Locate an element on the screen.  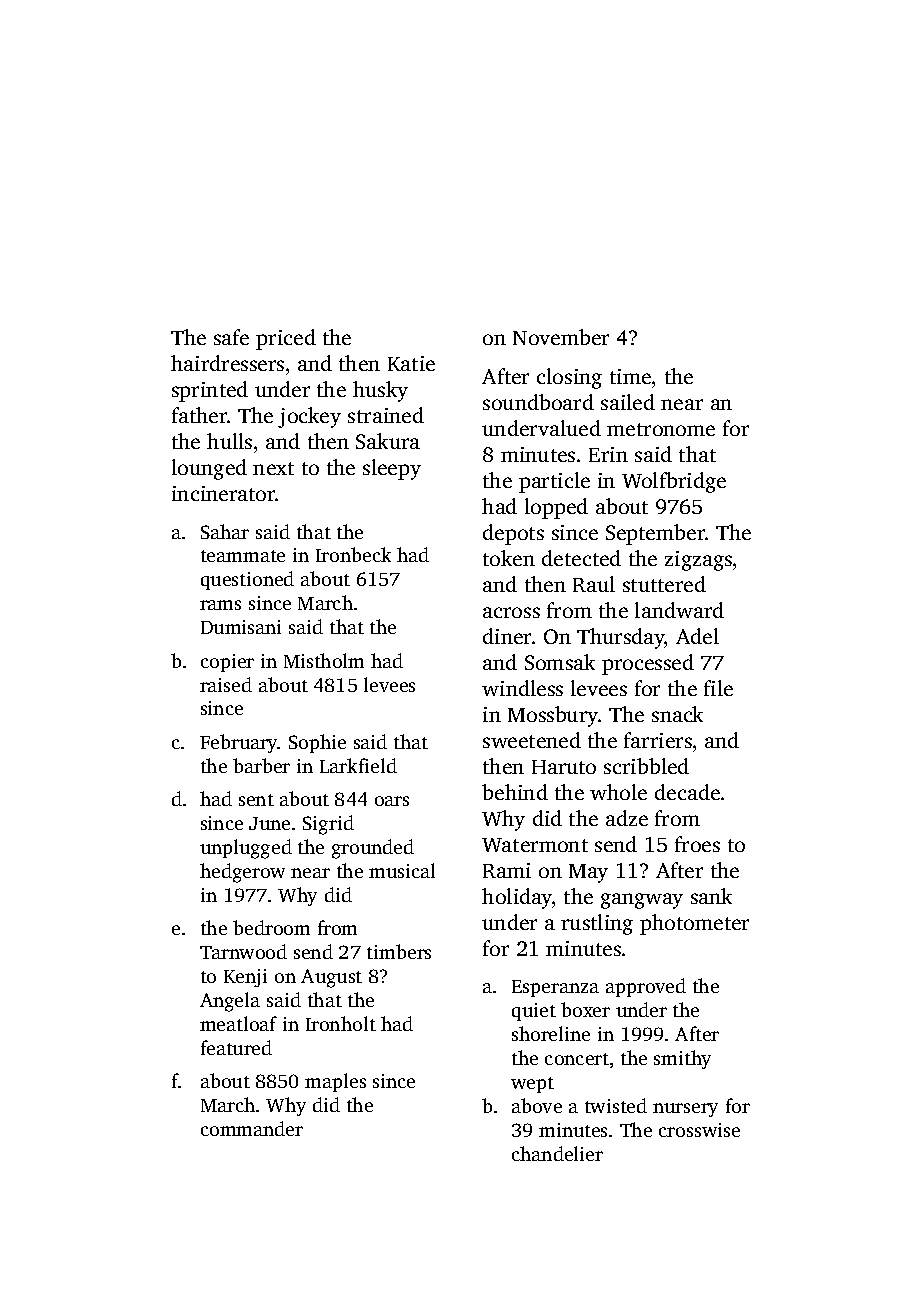
oars is located at coordinates (392, 801).
